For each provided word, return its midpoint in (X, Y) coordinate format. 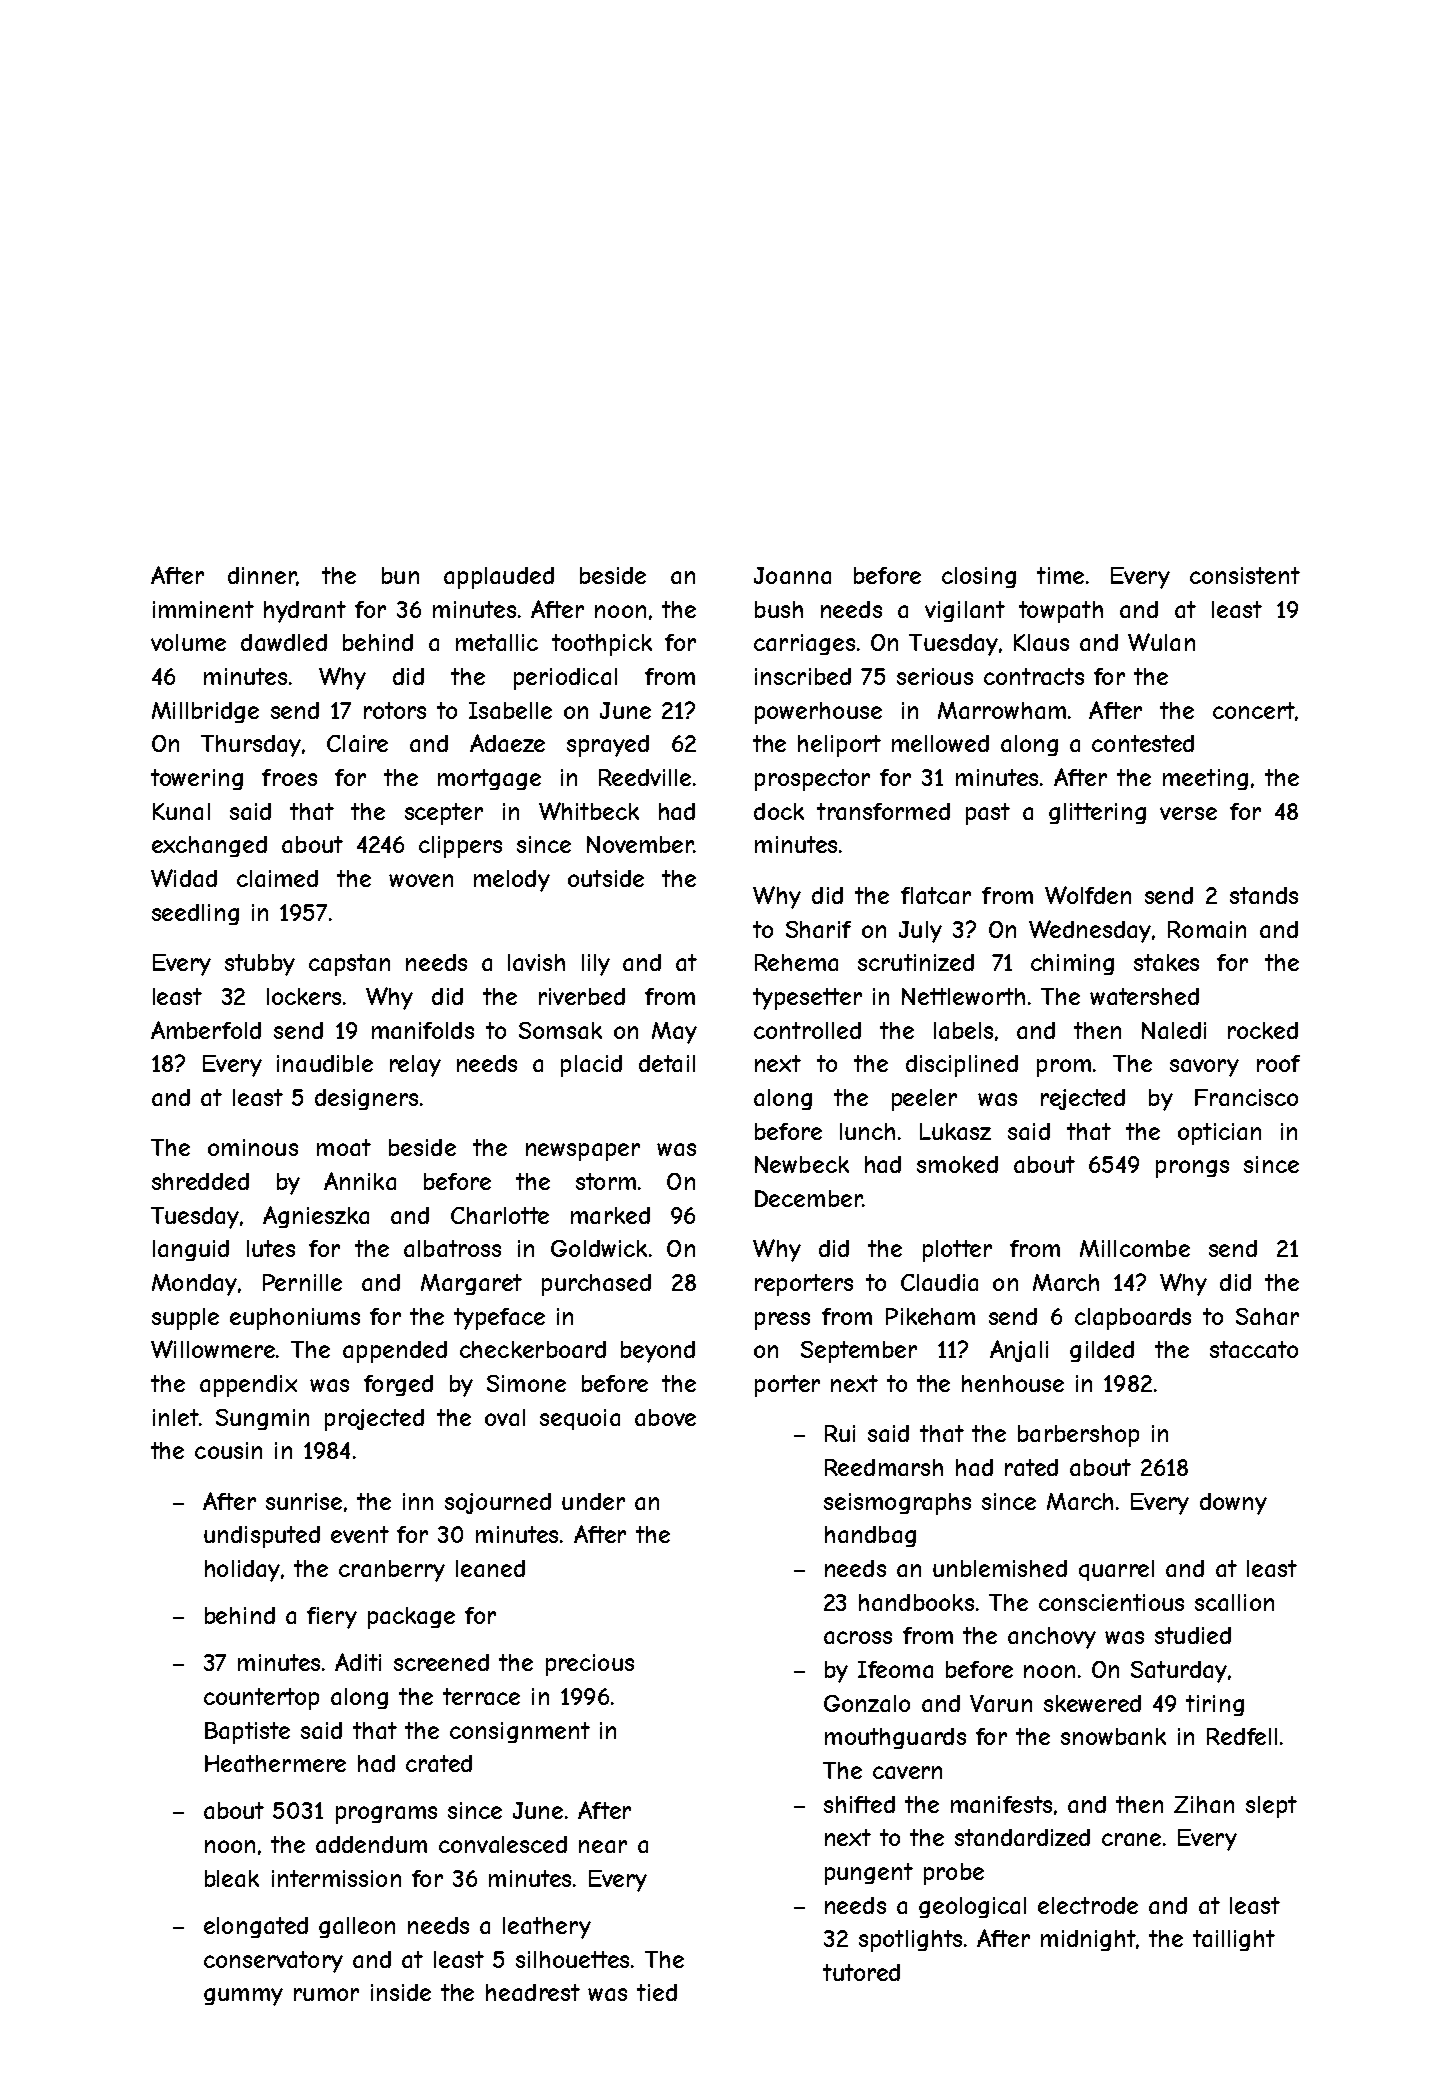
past (988, 814)
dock (779, 811)
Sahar (1267, 1316)
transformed (883, 811)
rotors (395, 710)
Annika (360, 1181)
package (411, 1618)
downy (1233, 1504)
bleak (232, 1878)
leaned (490, 1568)
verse (1188, 813)
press (782, 1321)
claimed (277, 878)
